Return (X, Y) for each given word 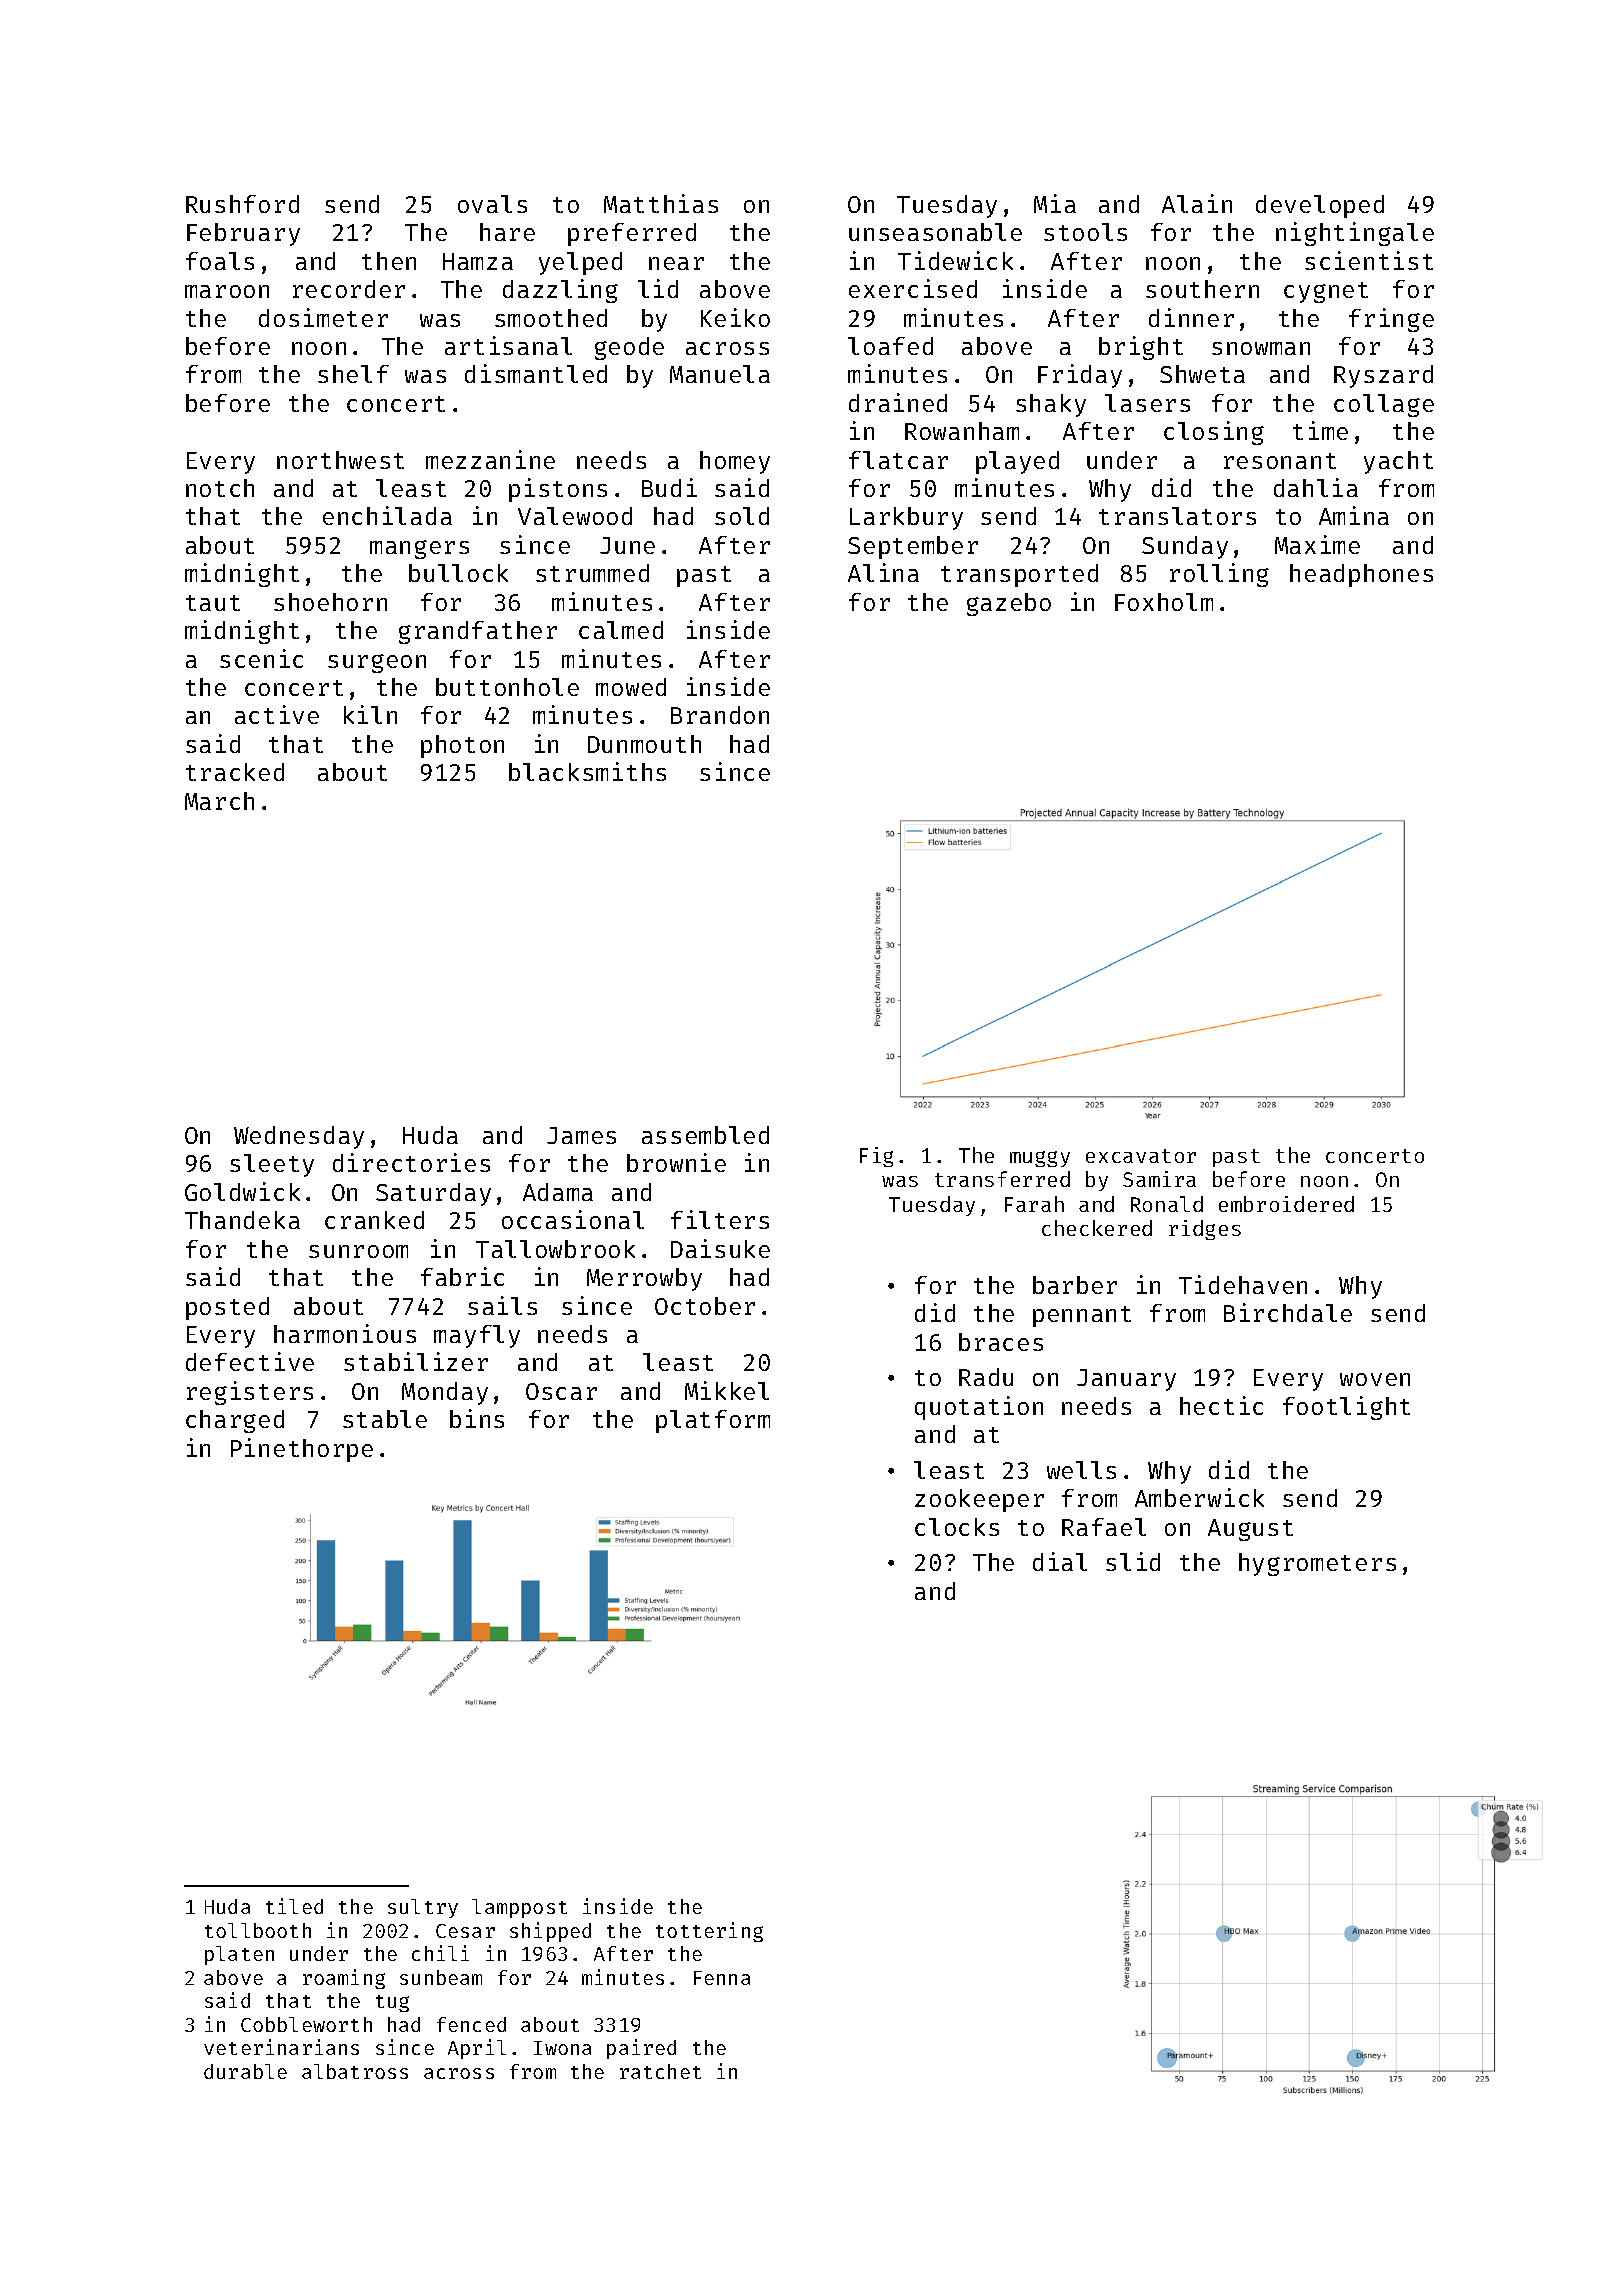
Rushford (242, 204)
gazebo (1009, 604)
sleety (272, 1165)
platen (239, 1955)
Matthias (661, 203)
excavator (1141, 1156)
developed (1320, 206)
